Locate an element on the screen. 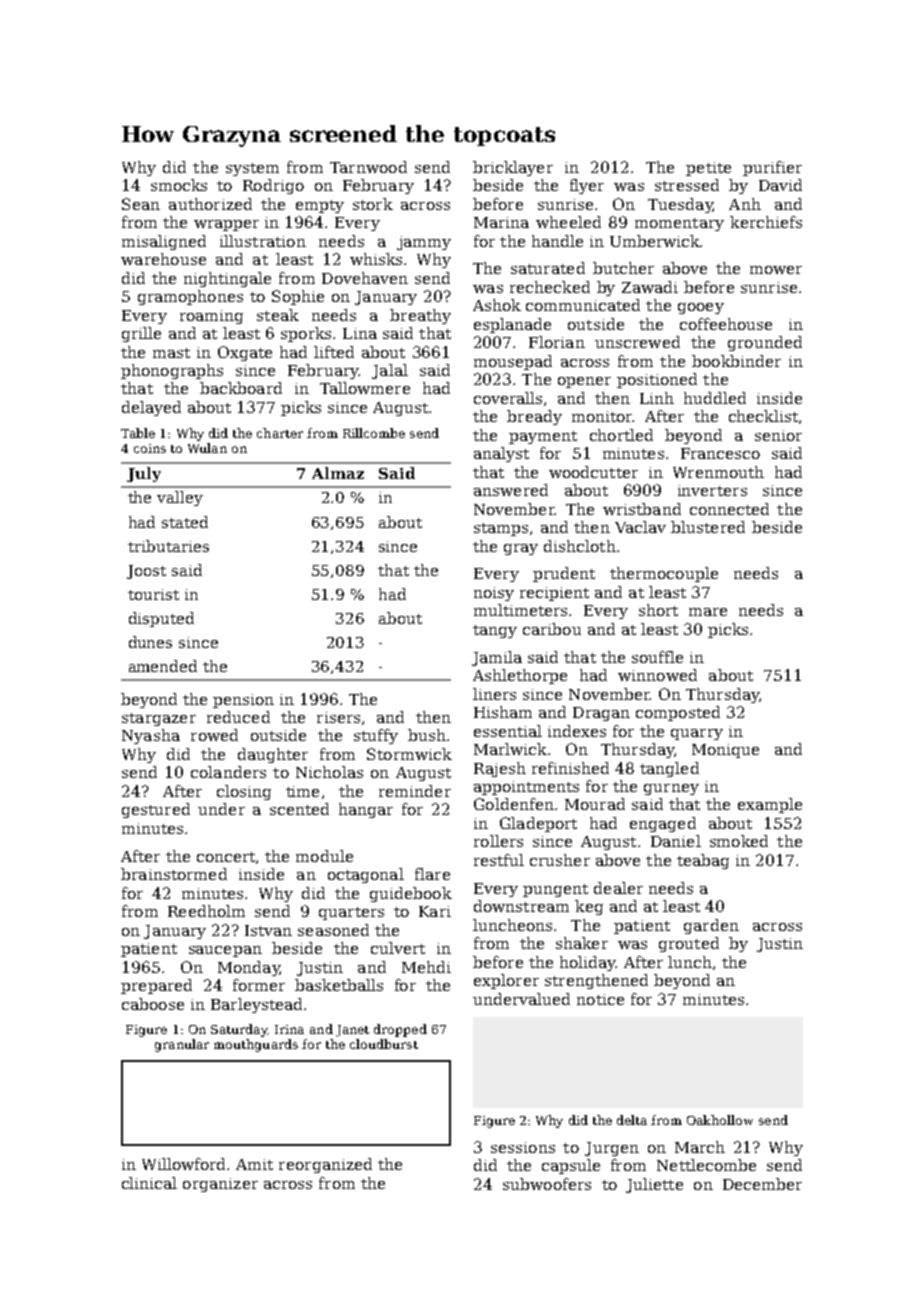  clinical is located at coordinates (149, 1183).
